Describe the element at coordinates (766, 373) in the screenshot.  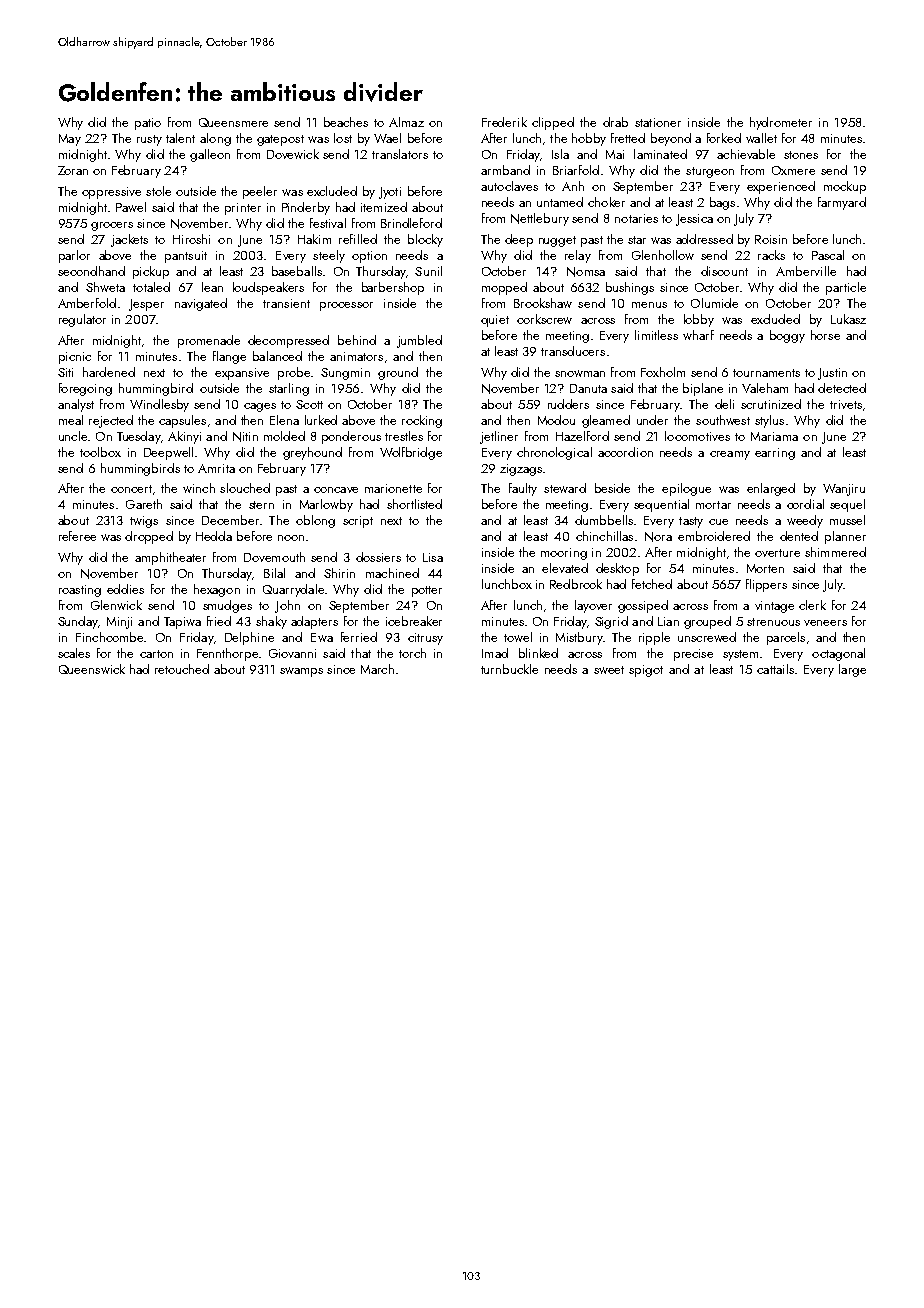
I see `tournaments` at that location.
